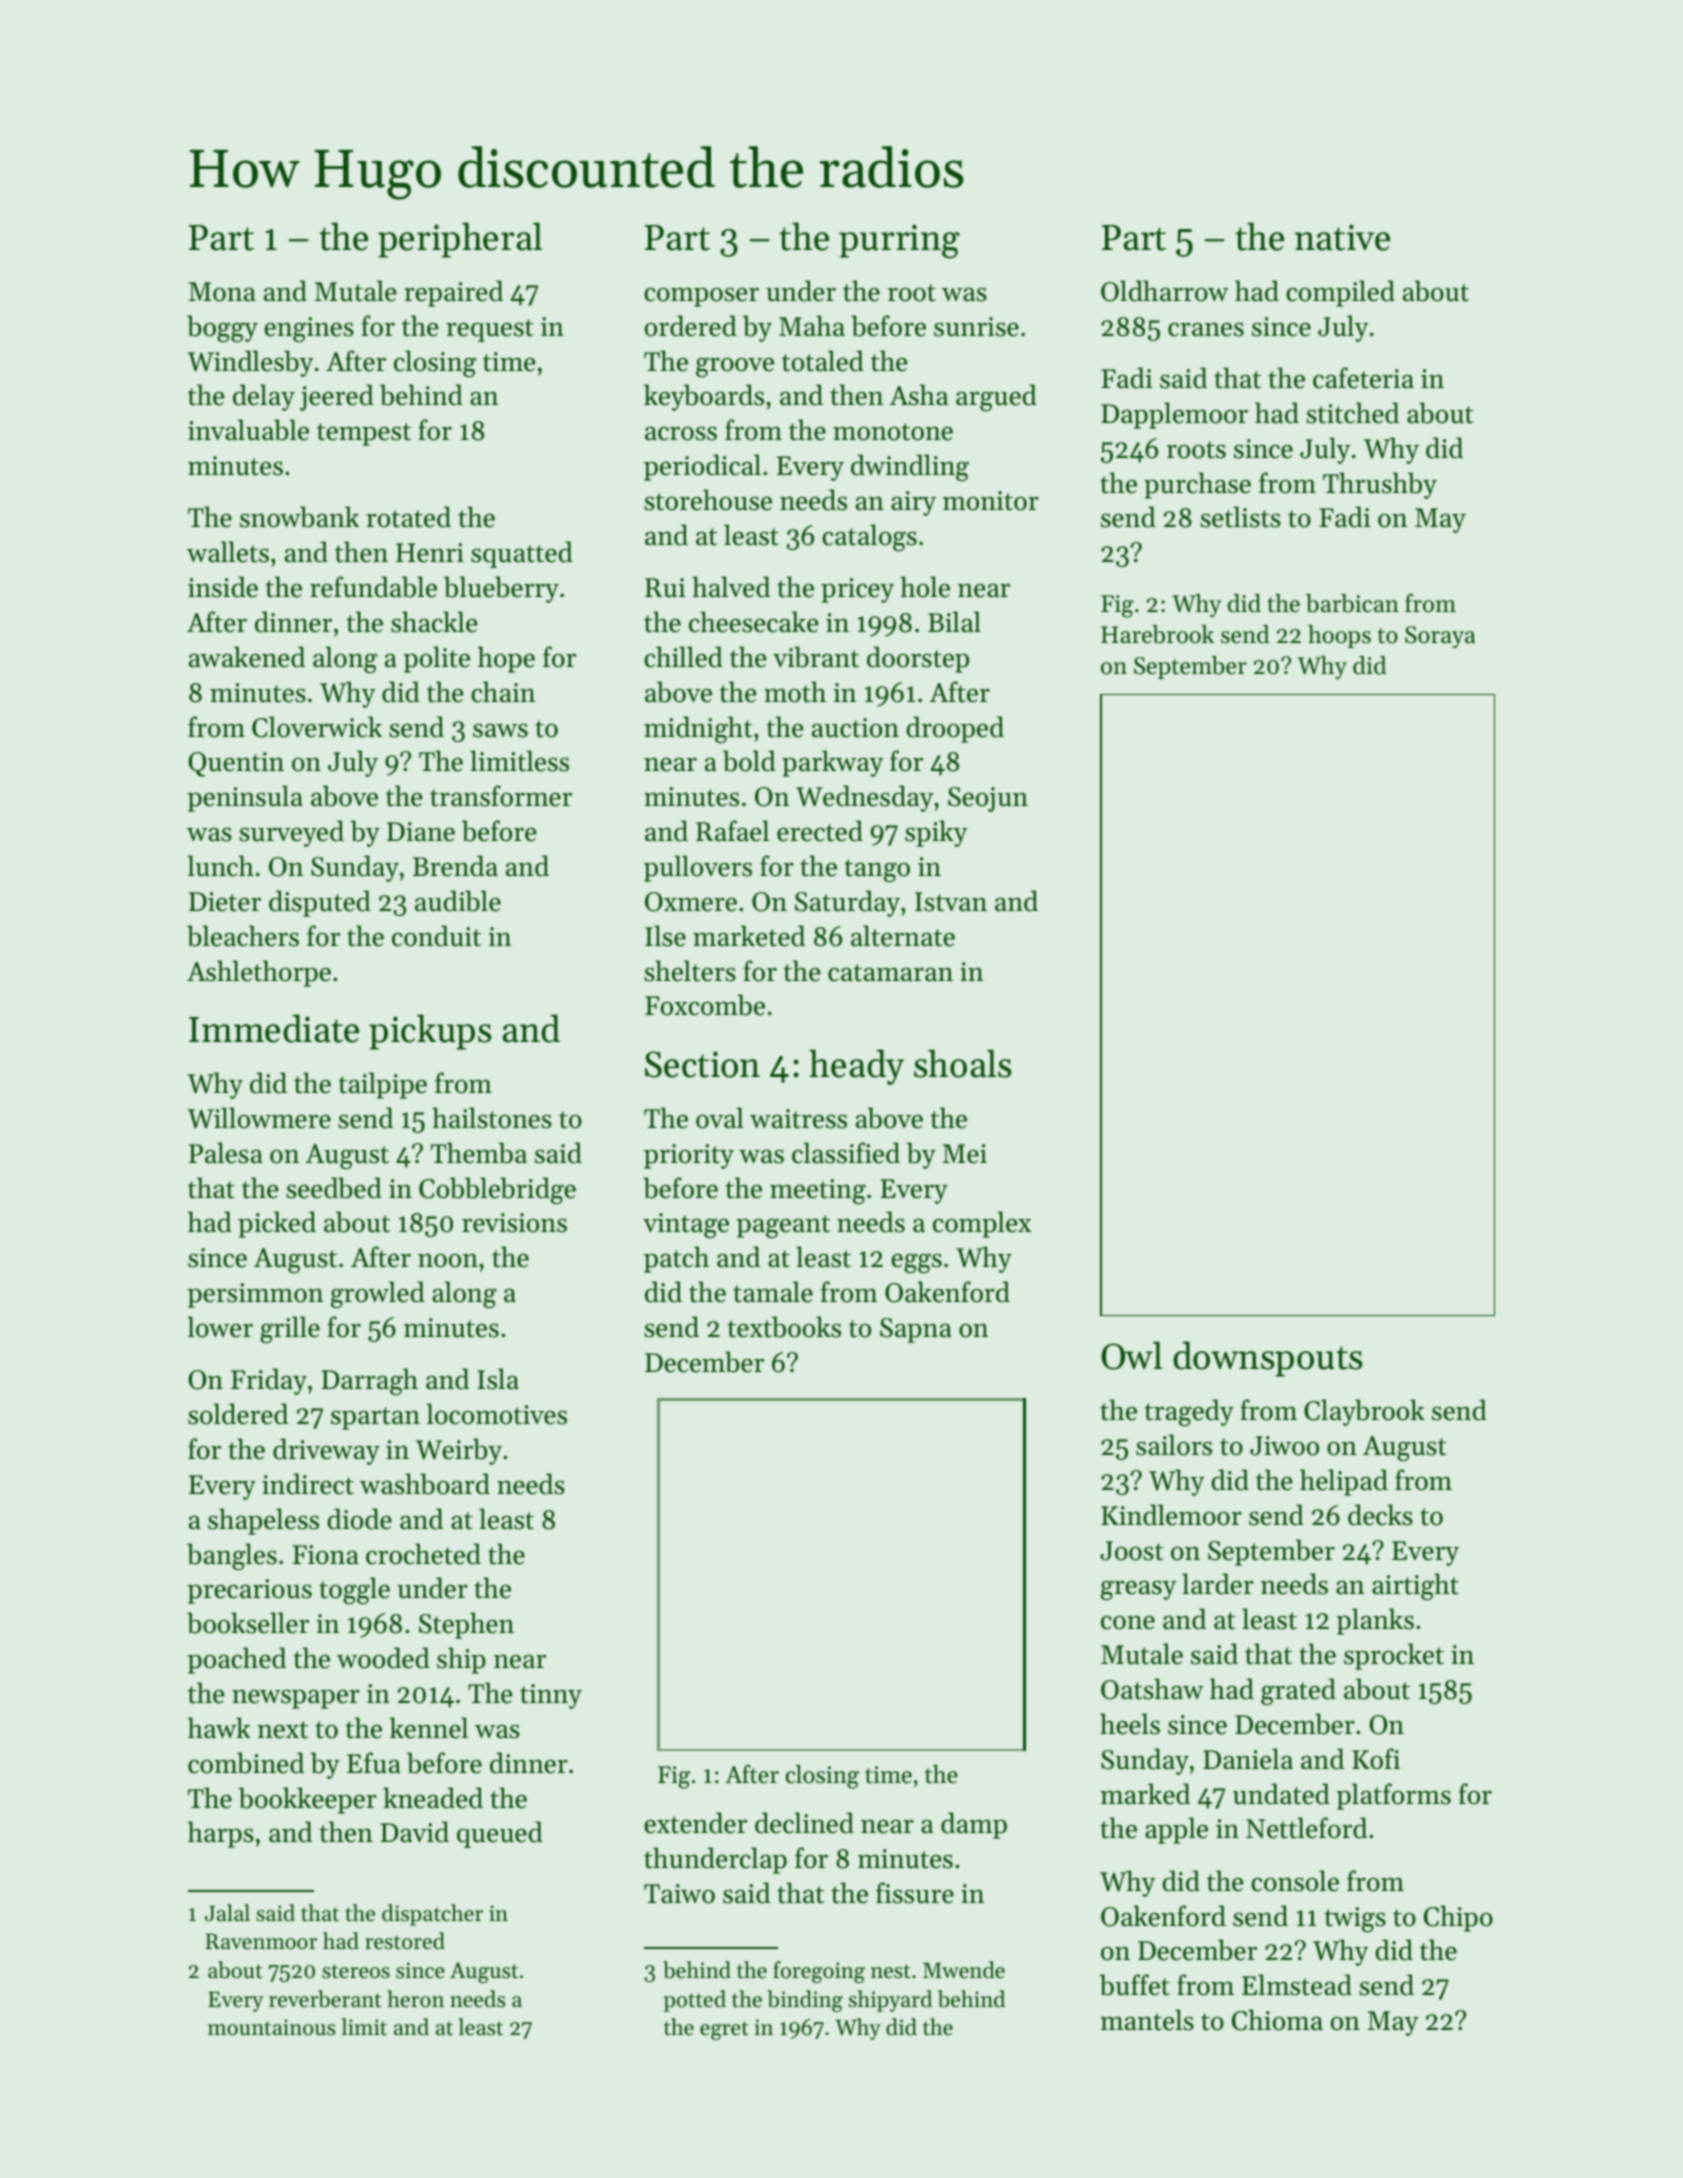 This document has height=2178, width=1683. I want to click on native, so click(1342, 237).
